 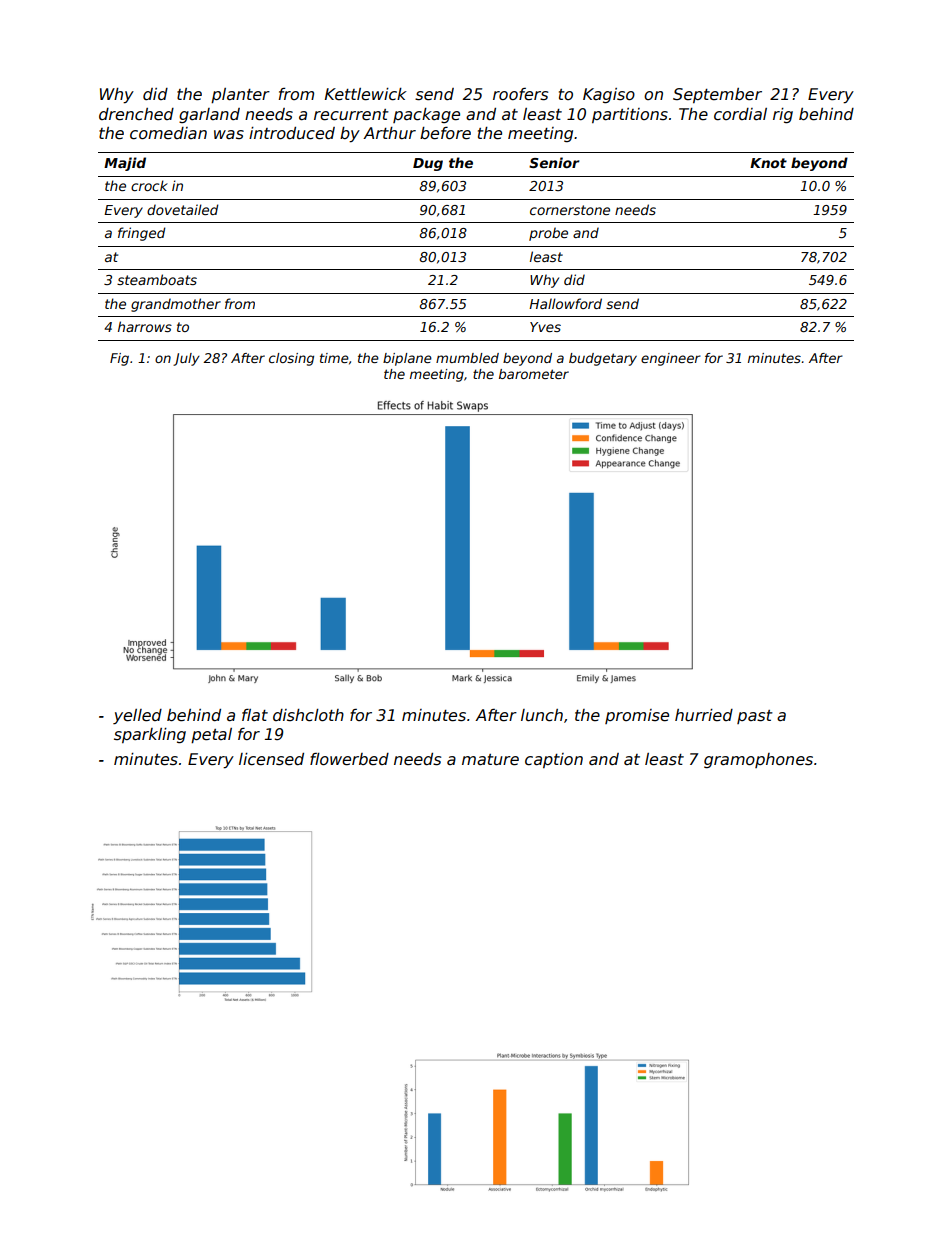 I want to click on yelled, so click(x=137, y=716).
